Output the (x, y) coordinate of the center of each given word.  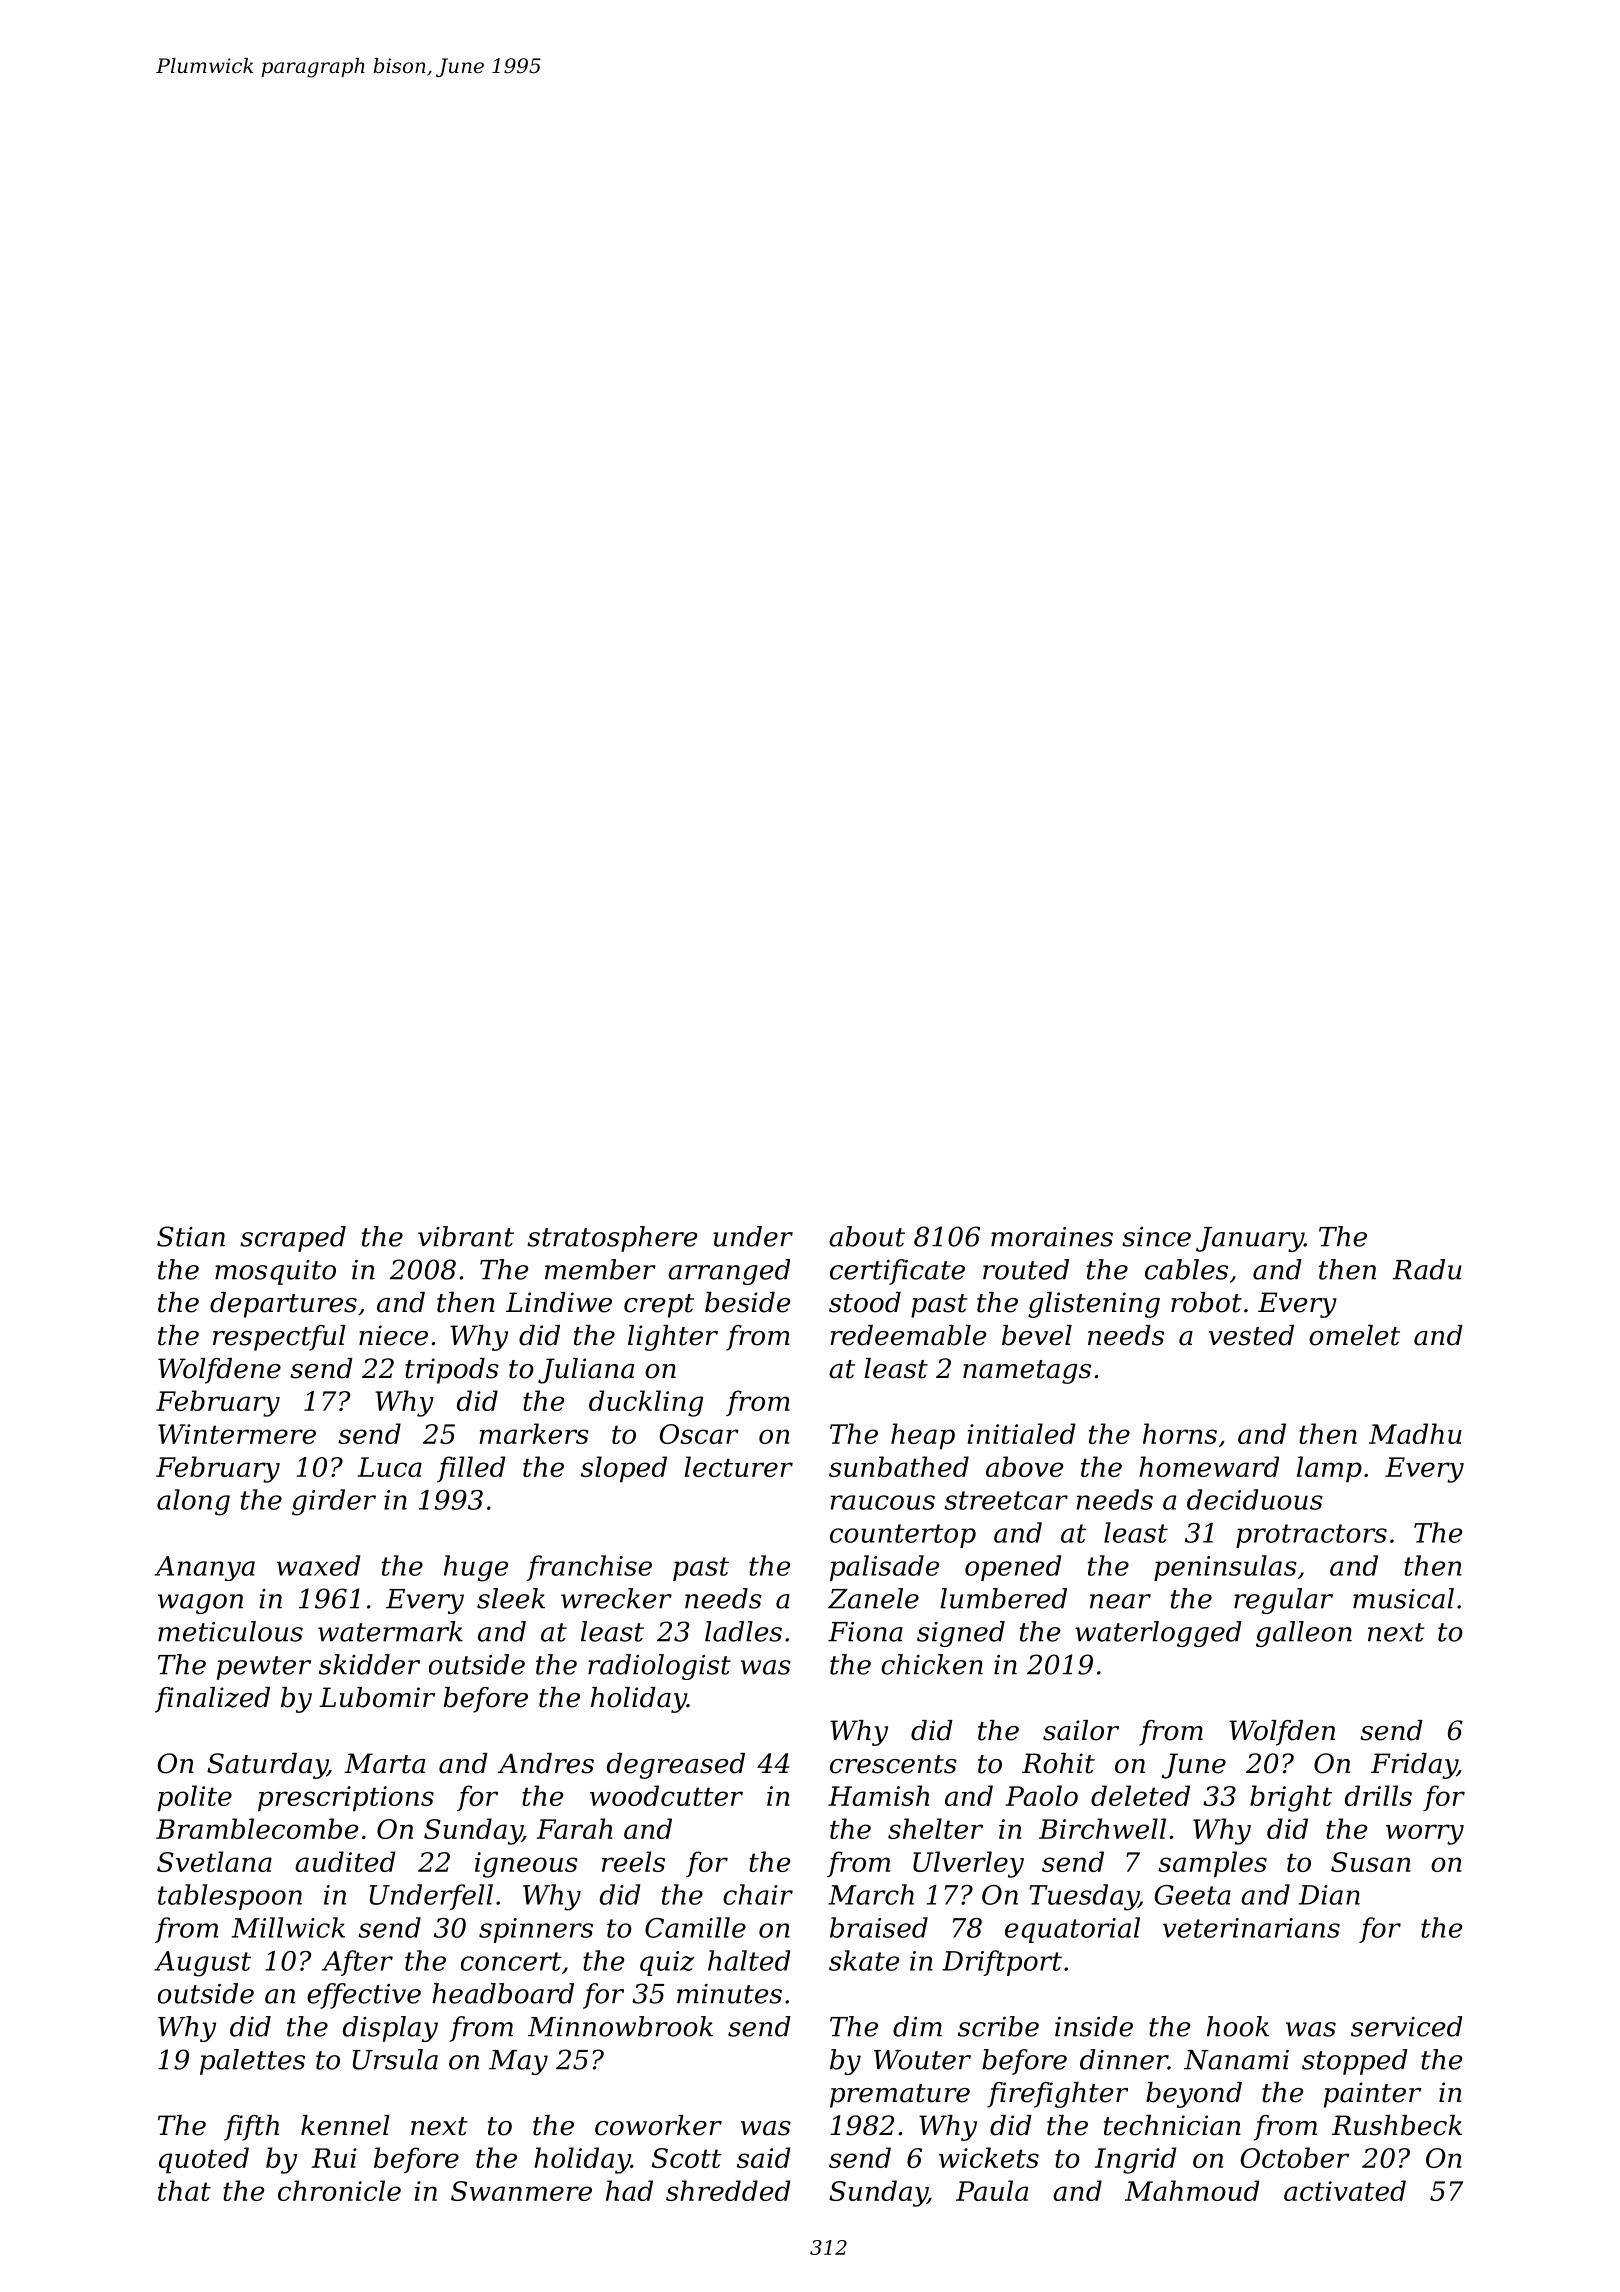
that (184, 2190)
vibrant (466, 1236)
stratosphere (612, 1239)
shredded (728, 2190)
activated (1345, 2190)
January (1250, 1239)
